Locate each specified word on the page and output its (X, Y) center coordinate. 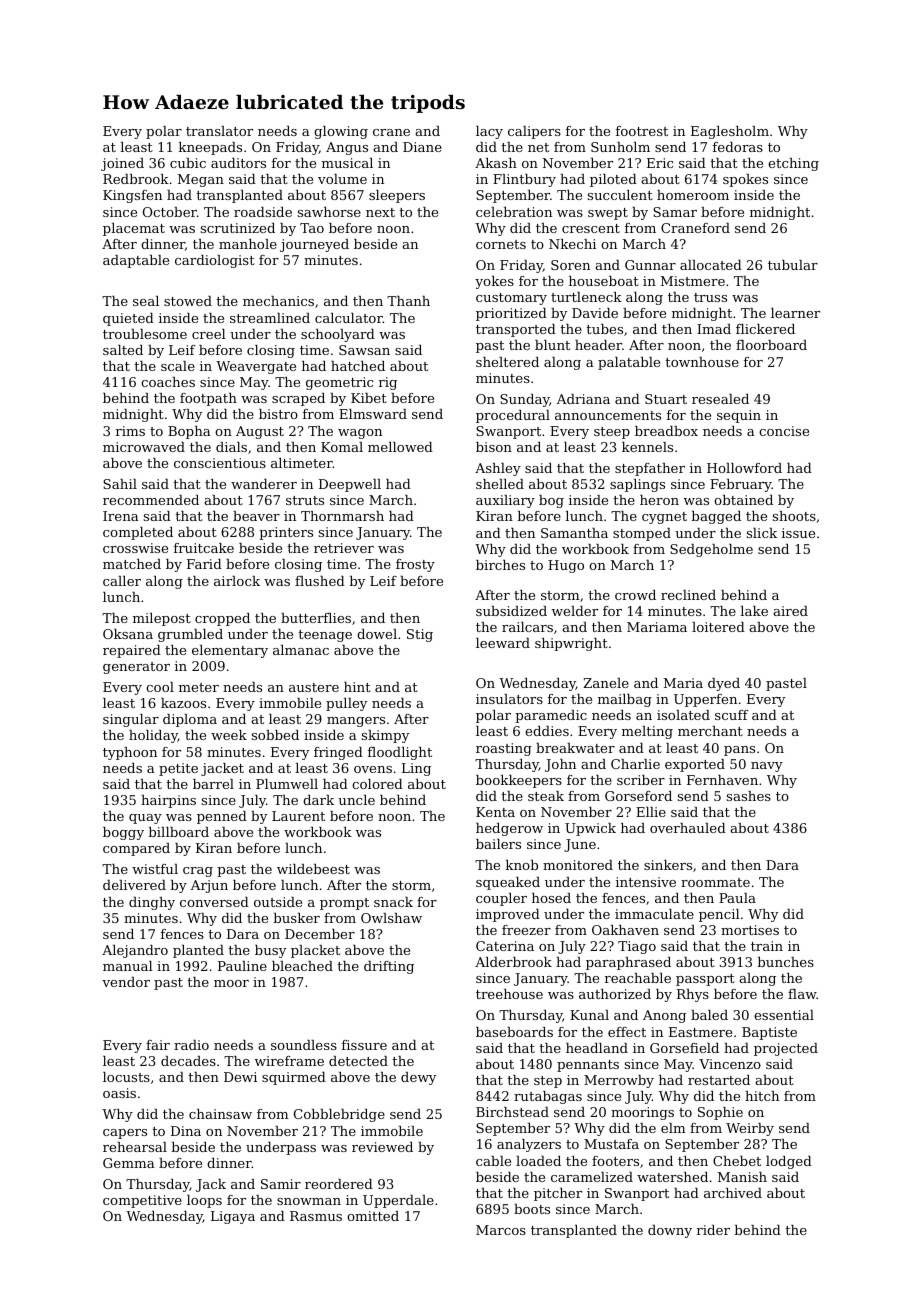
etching (793, 164)
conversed (214, 902)
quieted (128, 319)
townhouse (702, 362)
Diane (422, 147)
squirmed (294, 1078)
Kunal (589, 1015)
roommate (715, 882)
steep (612, 433)
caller (122, 581)
